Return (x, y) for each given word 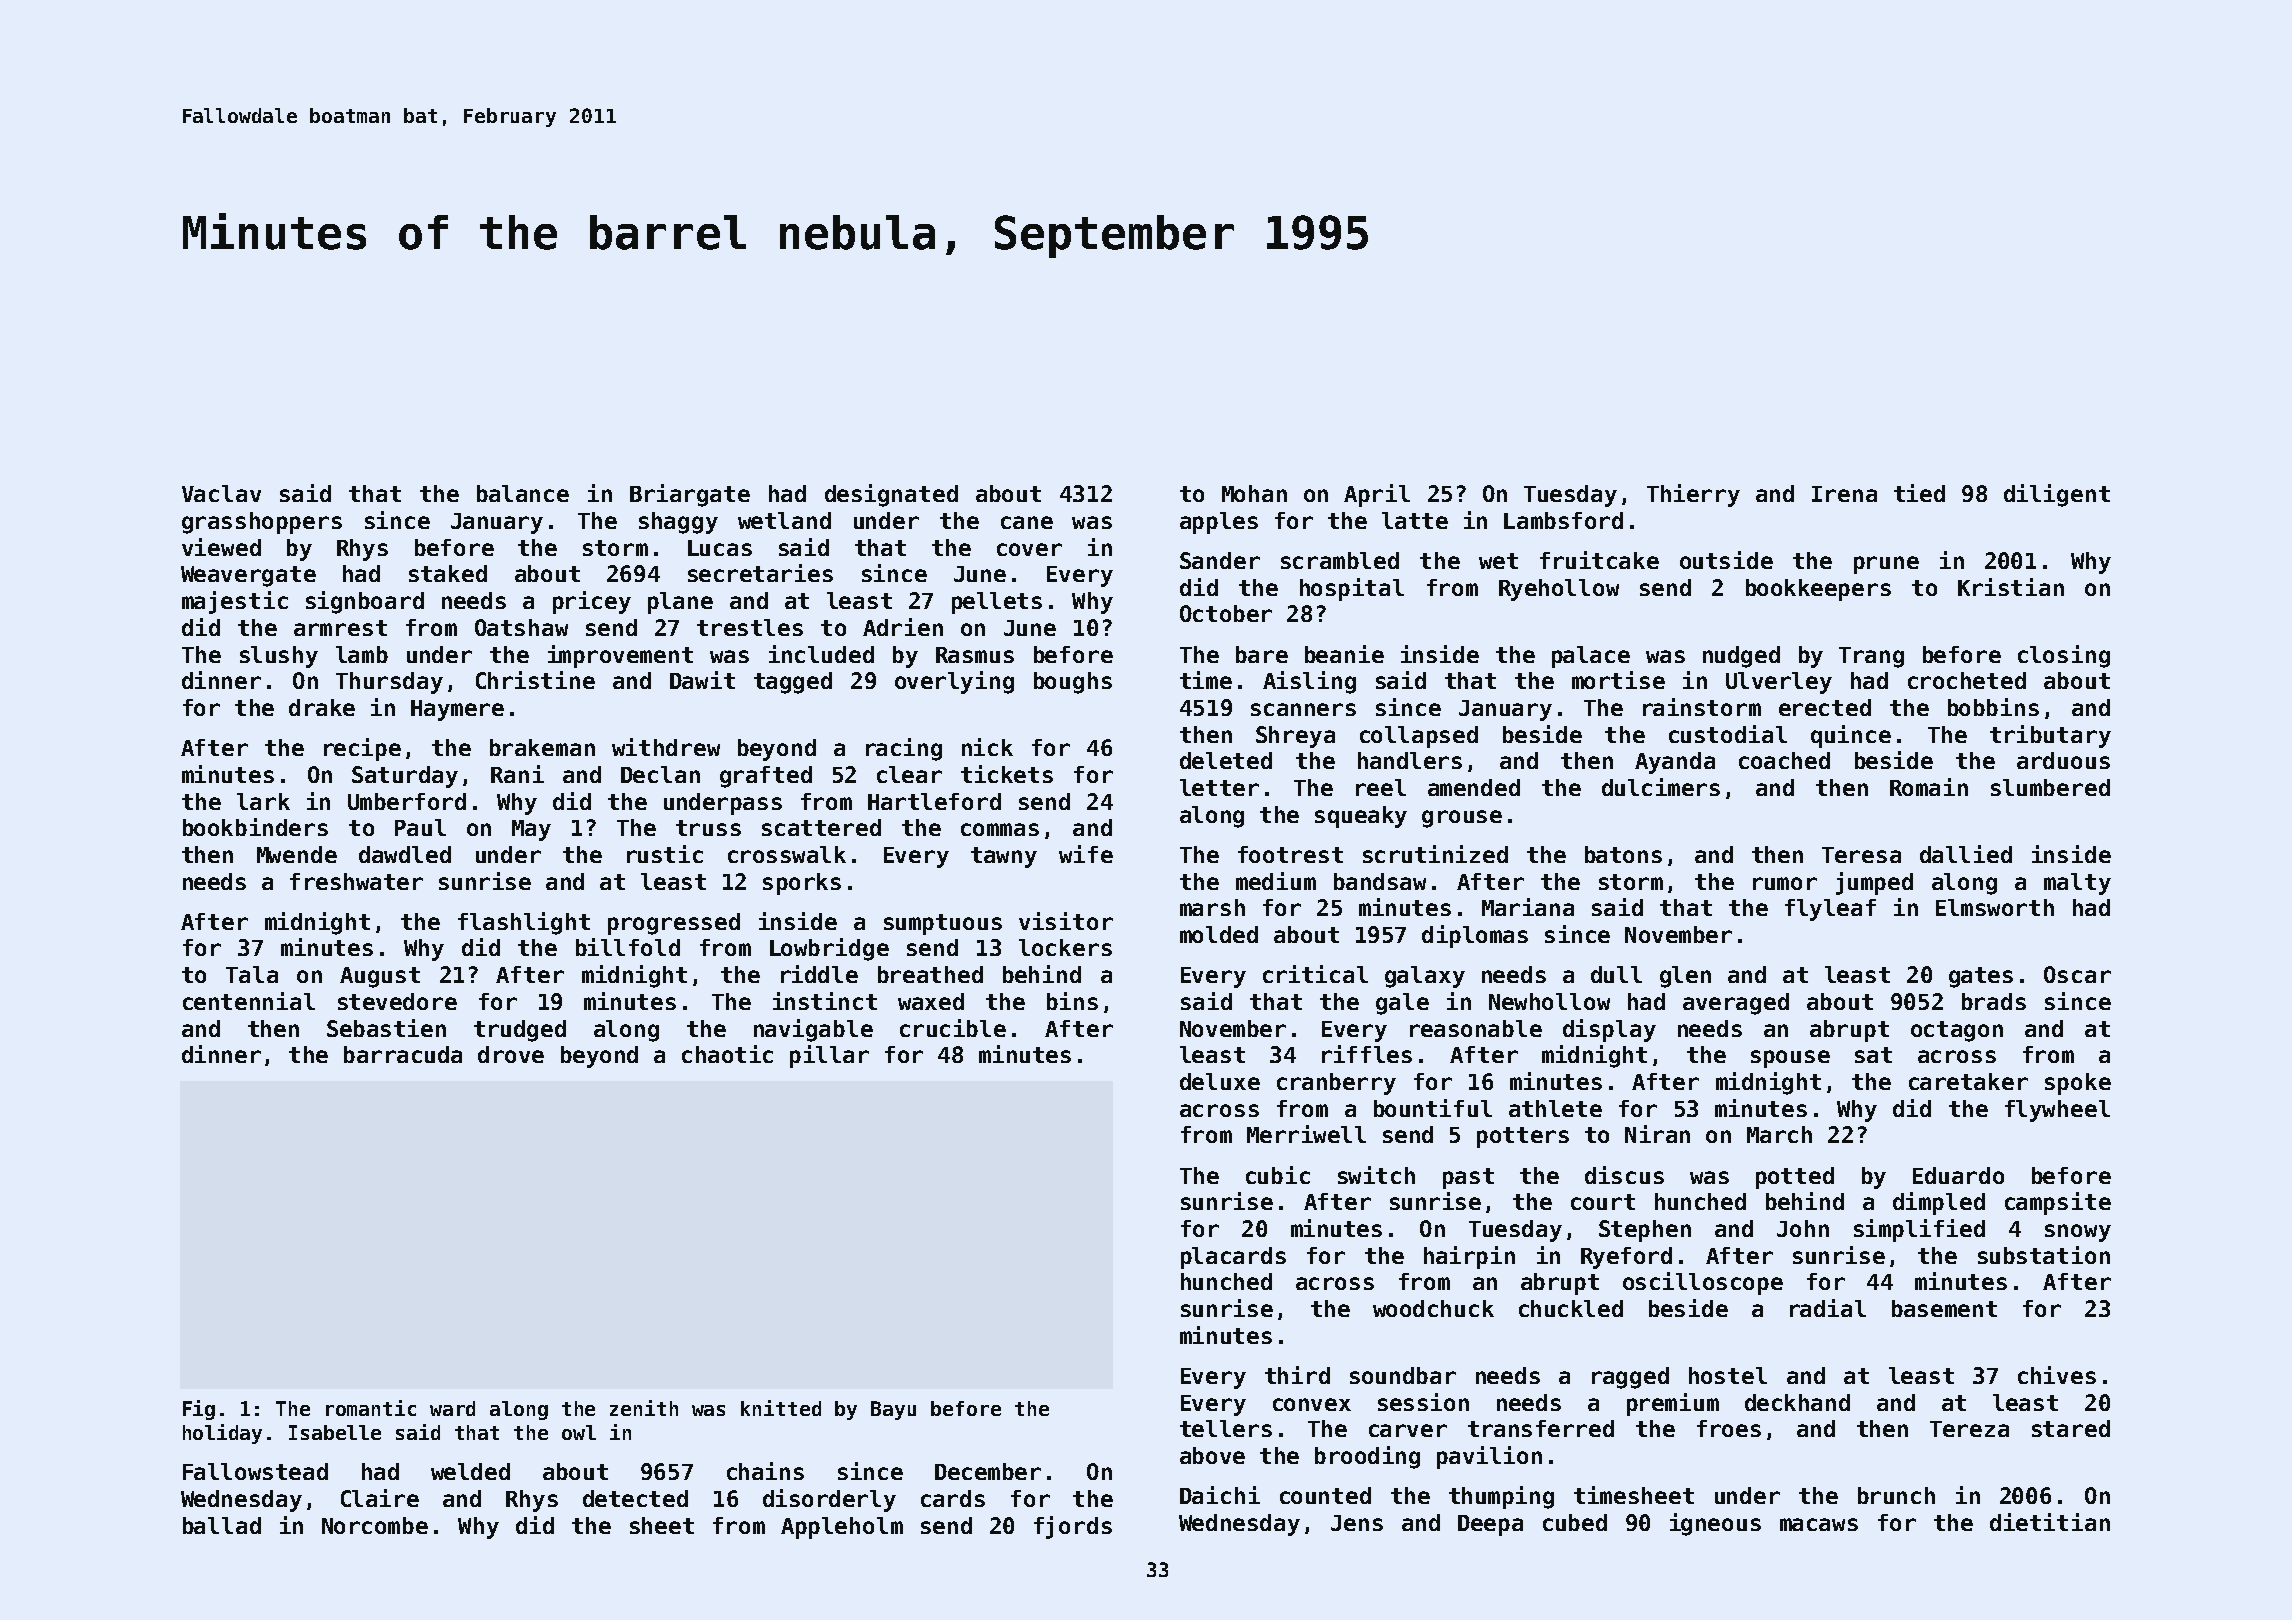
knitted (781, 1408)
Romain (1929, 787)
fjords (1073, 1527)
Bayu (893, 1410)
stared (2071, 1428)
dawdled (405, 854)
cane (1027, 522)
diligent (2057, 495)
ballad (222, 1525)
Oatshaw (521, 627)
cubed (1575, 1522)
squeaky (1361, 817)
